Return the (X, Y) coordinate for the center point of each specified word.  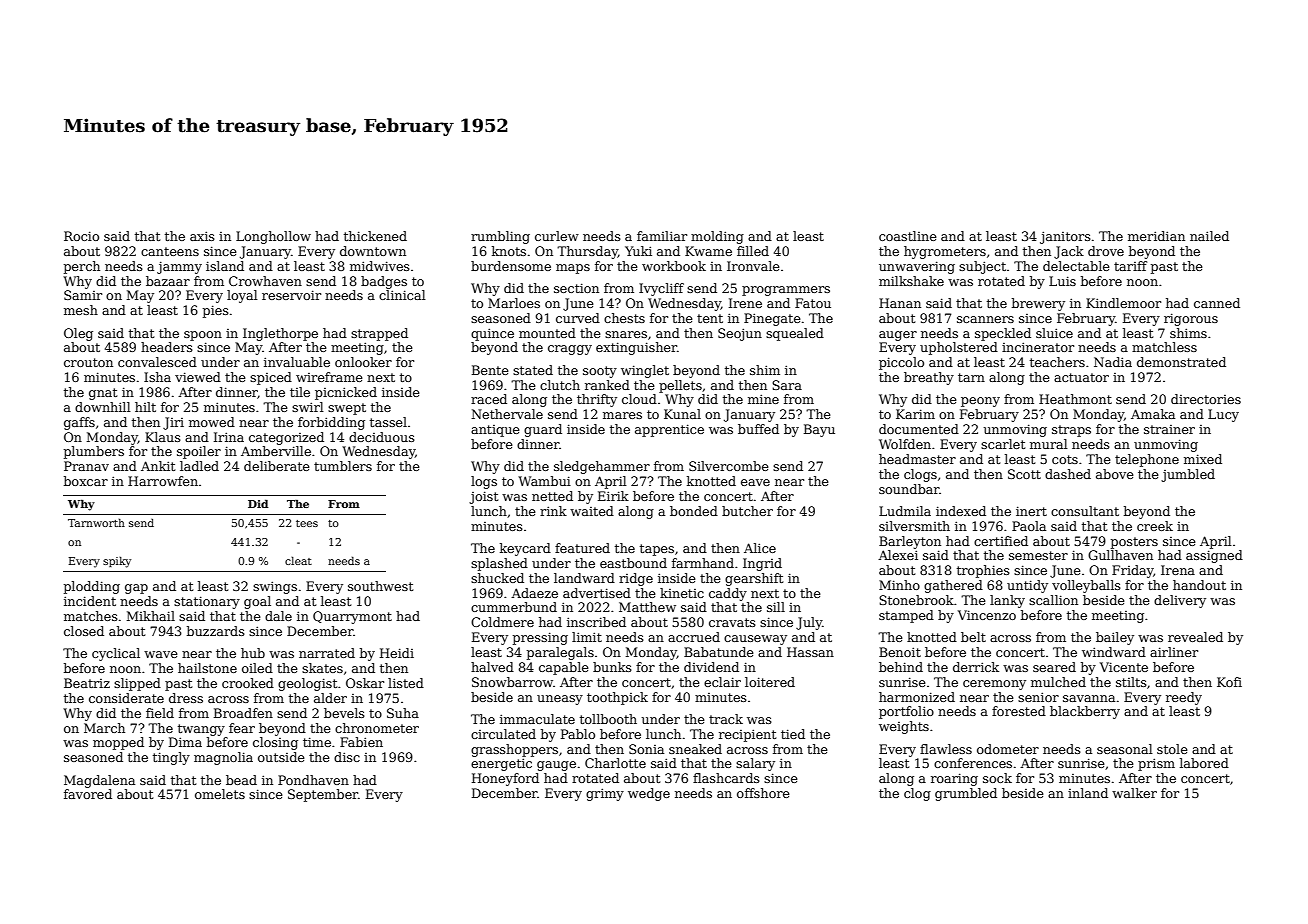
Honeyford (505, 779)
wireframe (329, 377)
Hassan (810, 652)
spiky (117, 562)
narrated (327, 653)
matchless (1164, 347)
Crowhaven (265, 281)
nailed (1209, 236)
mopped (118, 743)
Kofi (1229, 682)
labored (1204, 763)
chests (624, 318)
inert (1031, 511)
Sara (787, 385)
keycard (525, 549)
